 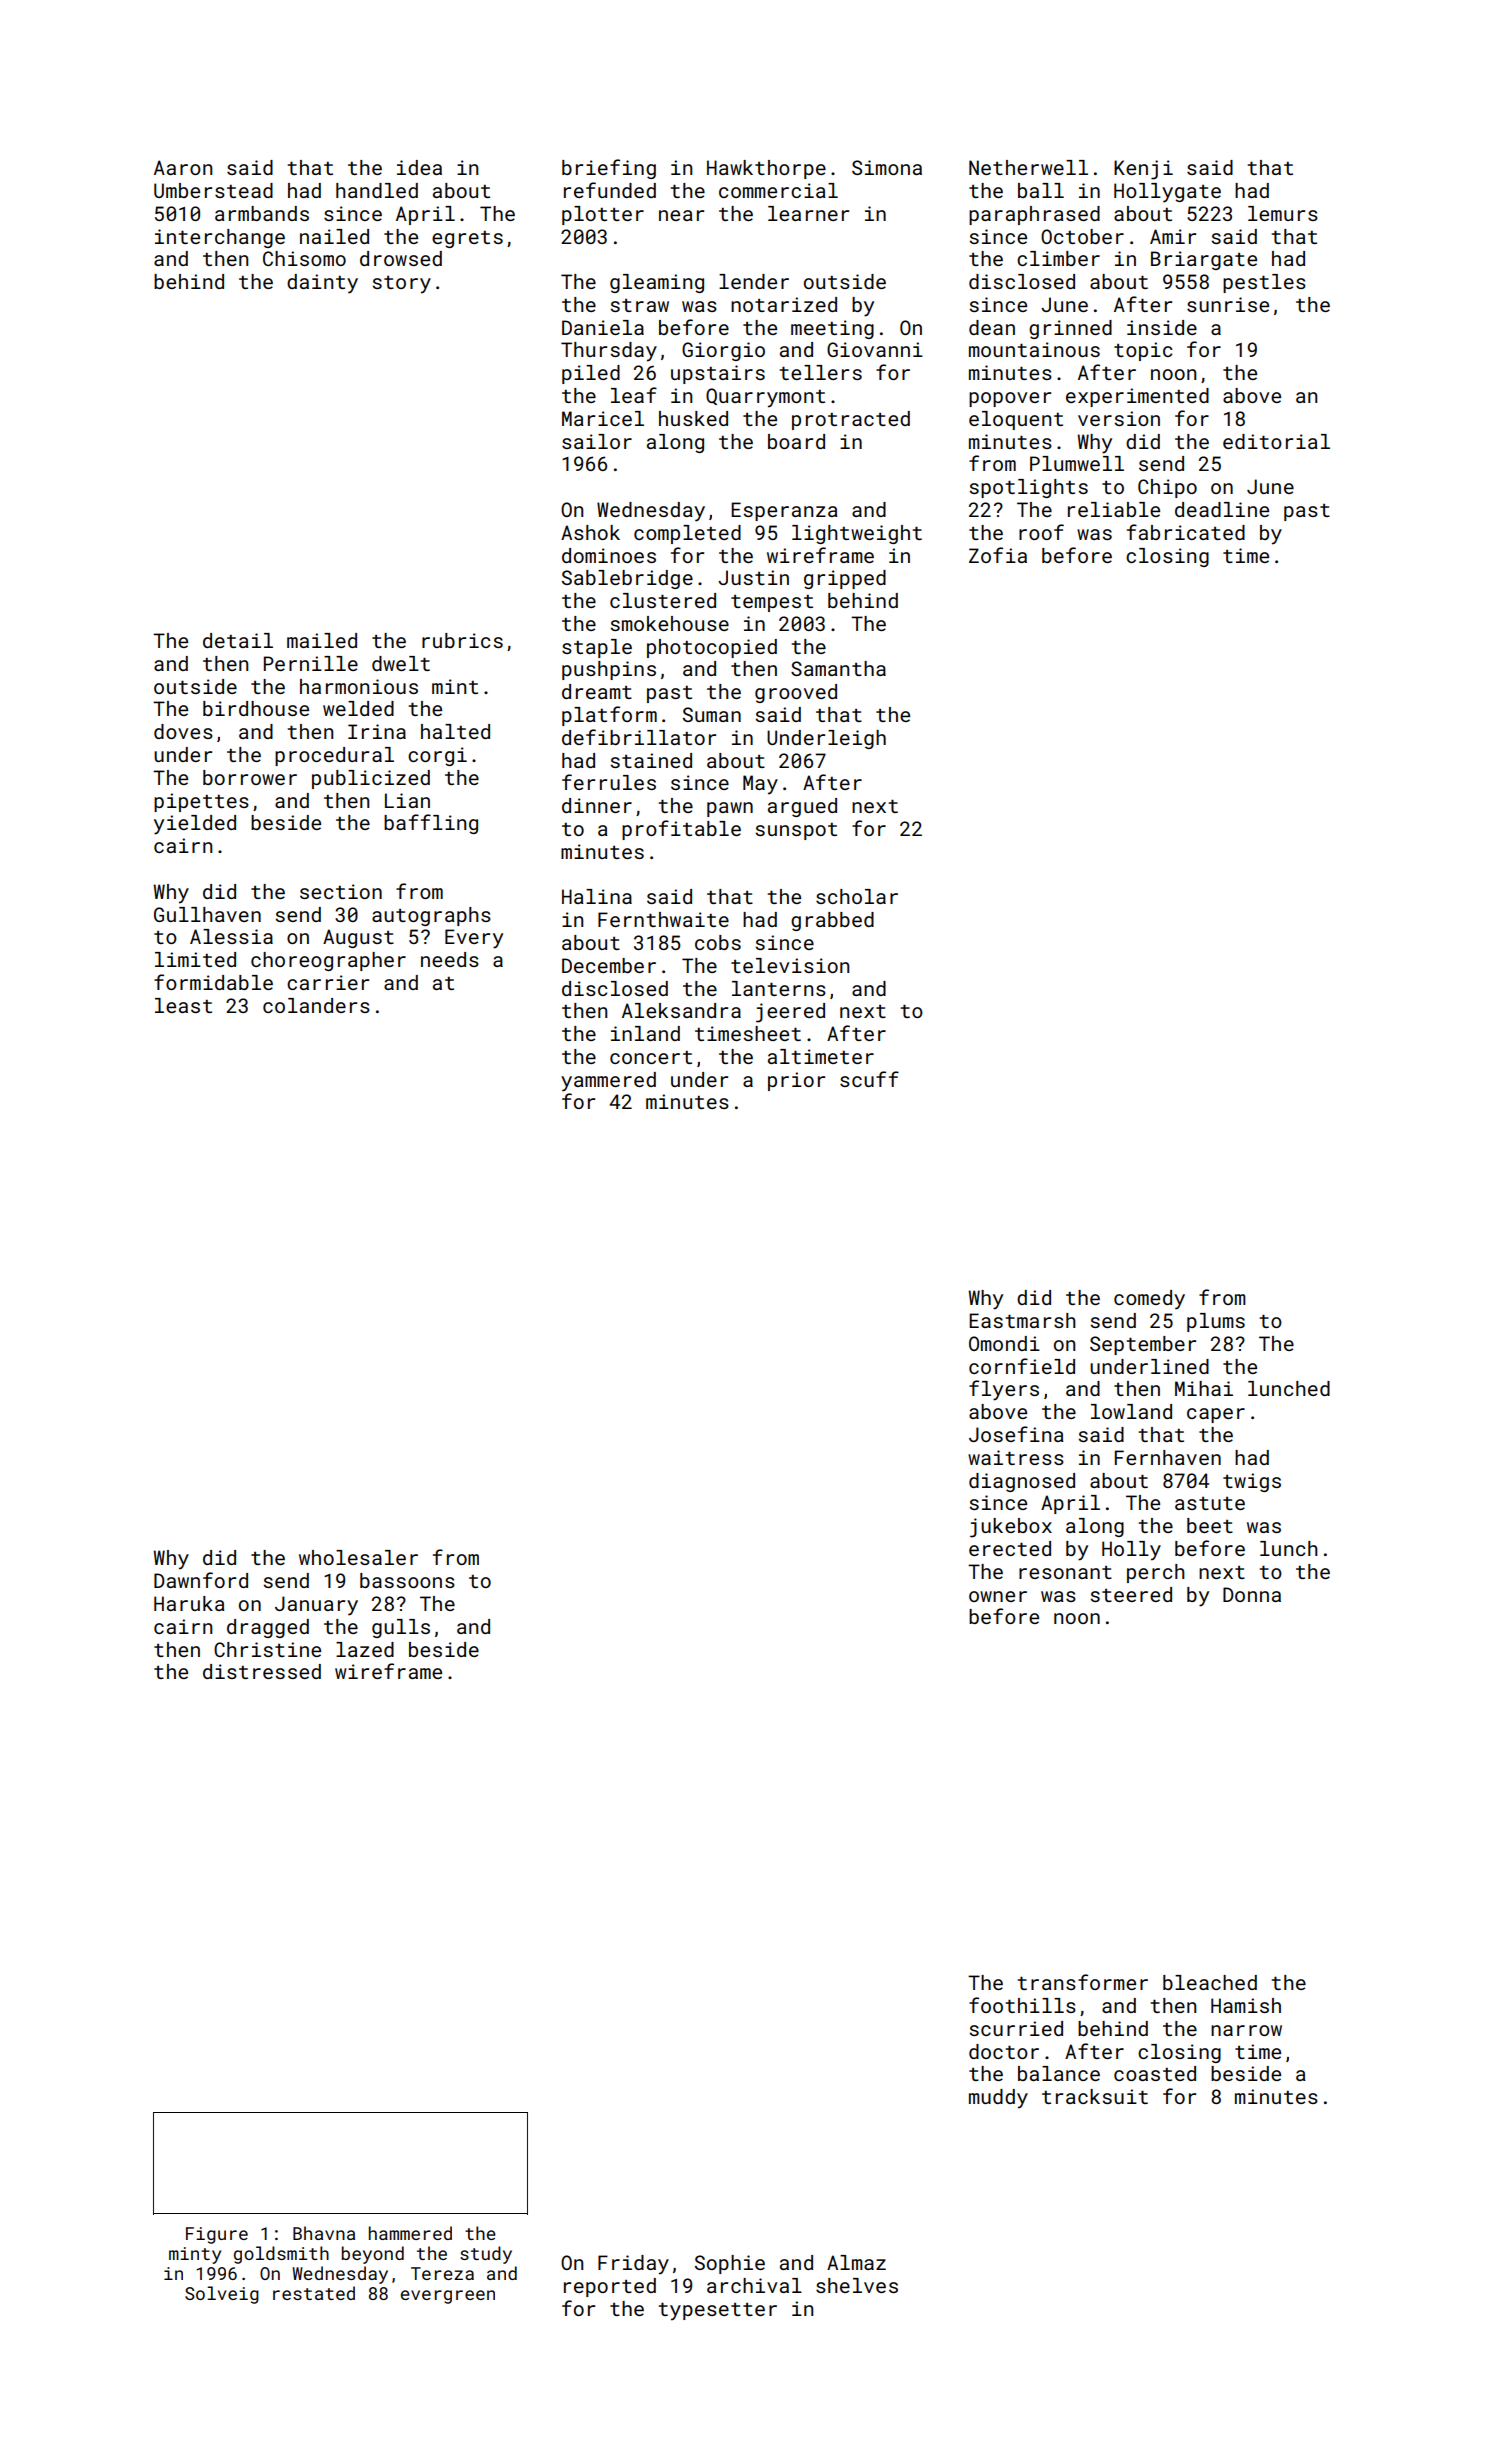 What do you see at coordinates (401, 1628) in the screenshot?
I see `gulls` at bounding box center [401, 1628].
